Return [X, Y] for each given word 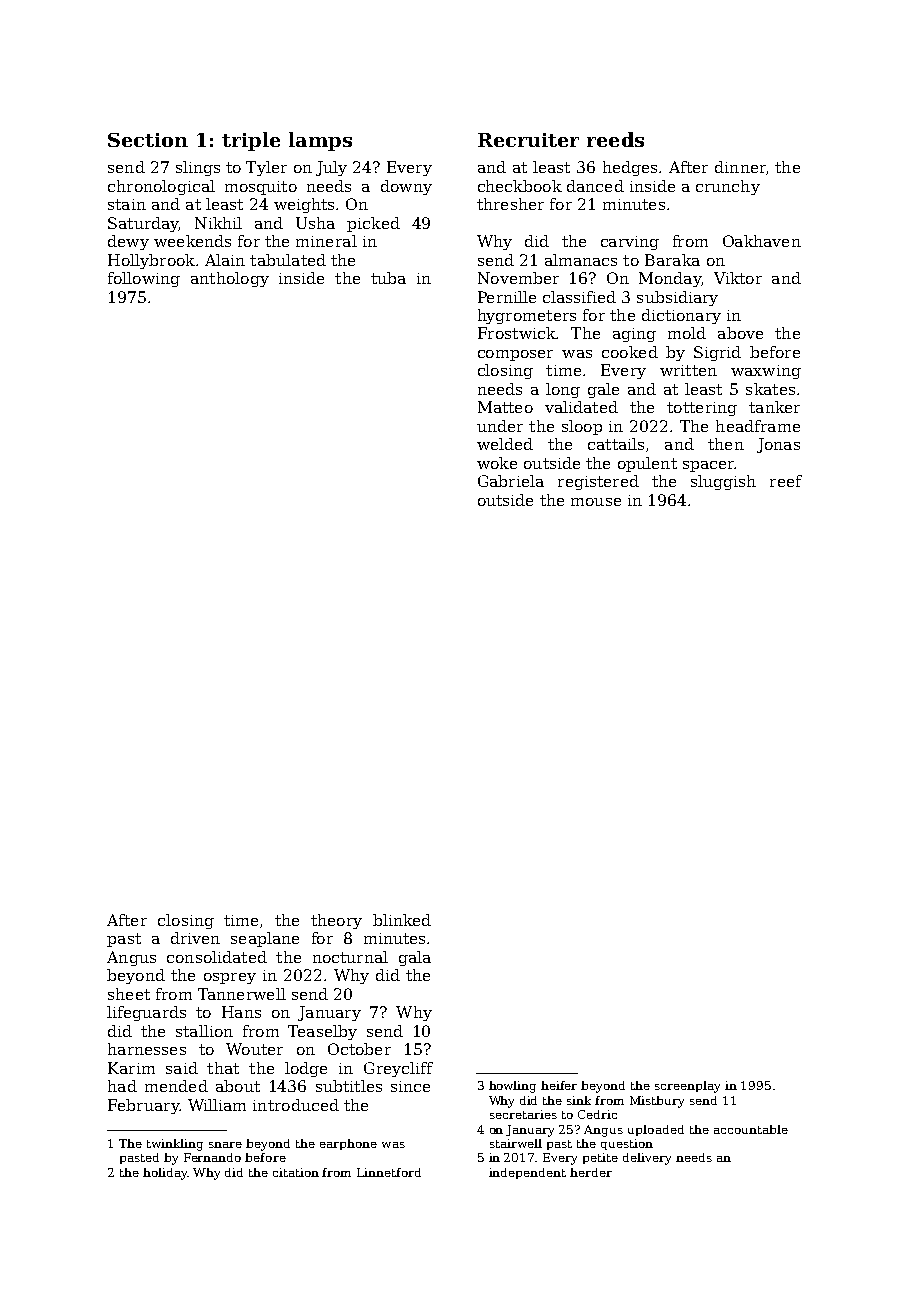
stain [127, 204]
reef [786, 481]
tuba [388, 278]
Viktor [738, 278]
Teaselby [322, 1032]
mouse [596, 502]
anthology [230, 279]
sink [579, 1100]
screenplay [687, 1087]
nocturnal [350, 957]
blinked [402, 920]
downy [406, 187]
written [688, 370]
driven [195, 938]
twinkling [175, 1145]
